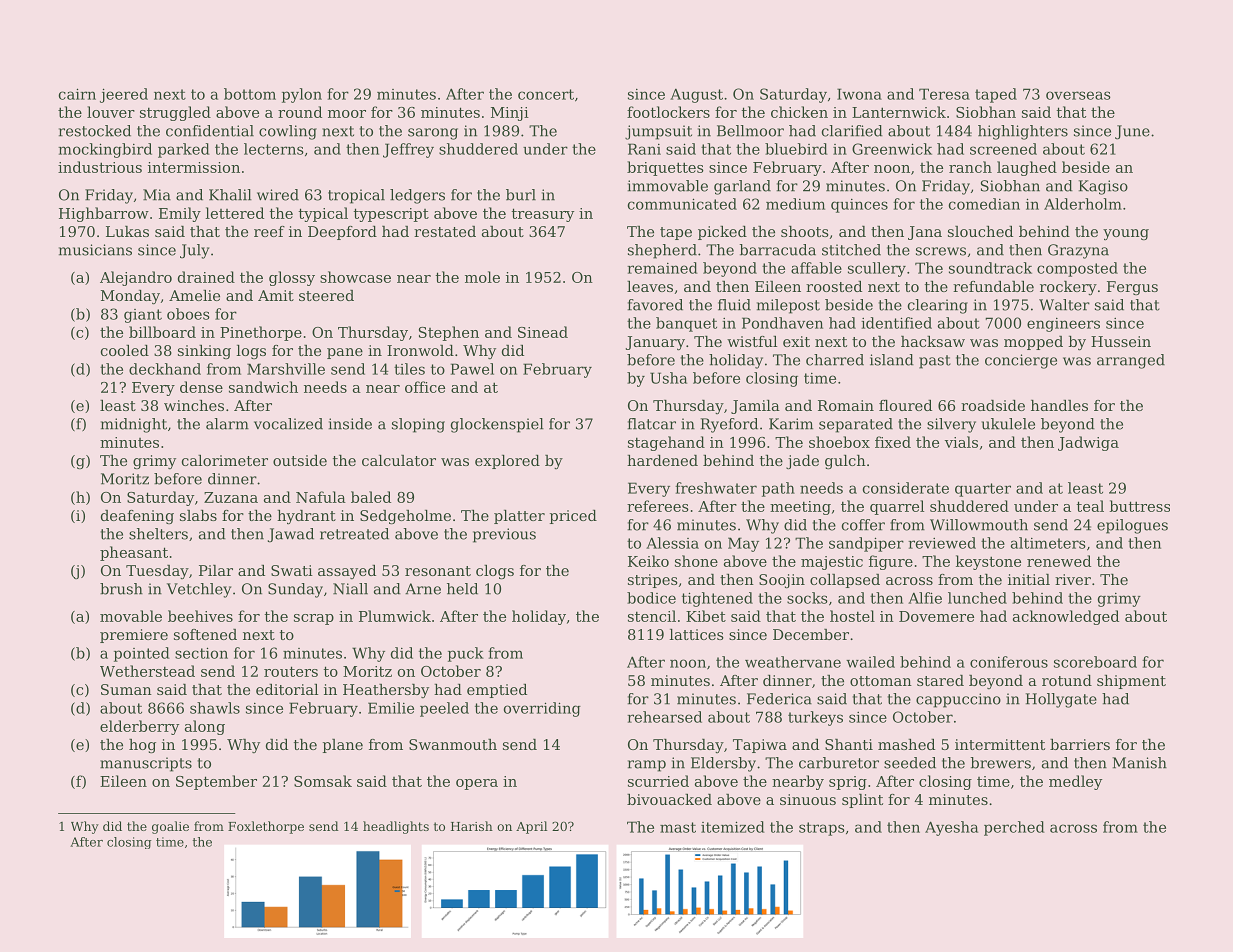  Describe the element at coordinates (146, 764) in the screenshot. I see `manuscripts` at that location.
